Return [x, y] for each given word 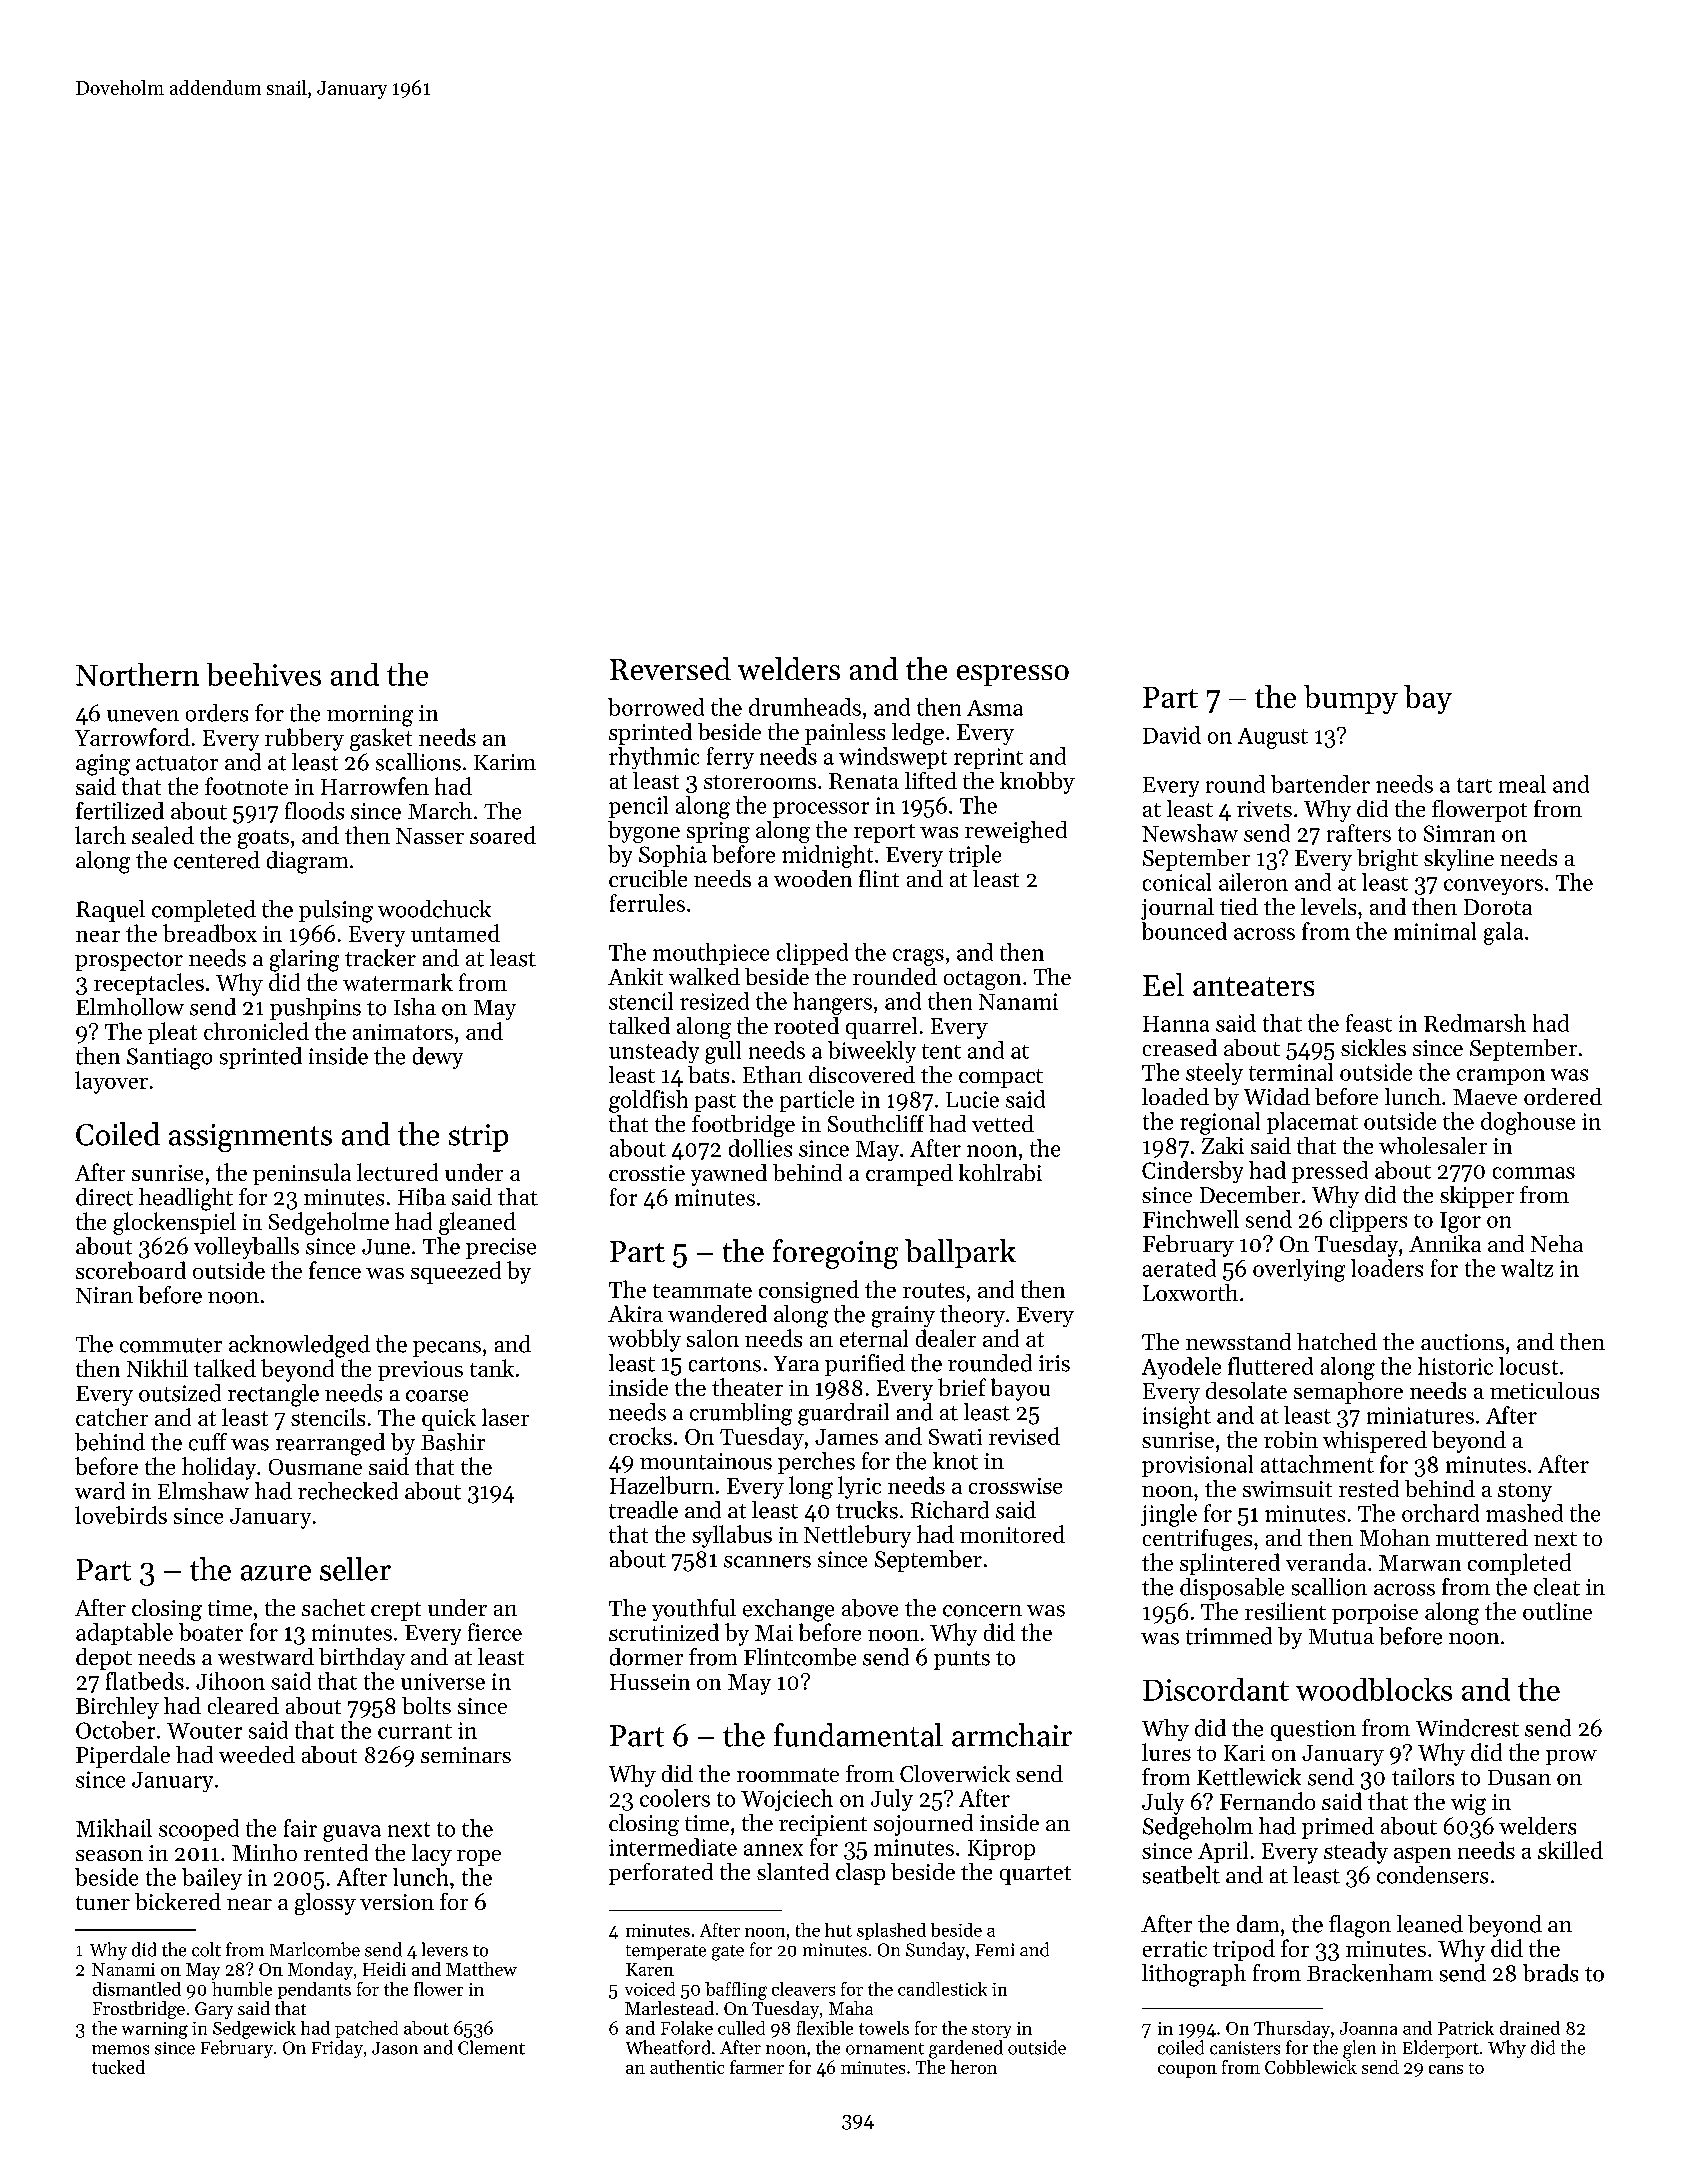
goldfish [648, 1101]
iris [1054, 1363]
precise [501, 1248]
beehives [264, 674]
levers [445, 1949]
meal [1522, 784]
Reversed [670, 668]
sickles [1373, 1047]
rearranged [330, 1444]
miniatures [1420, 1415]
